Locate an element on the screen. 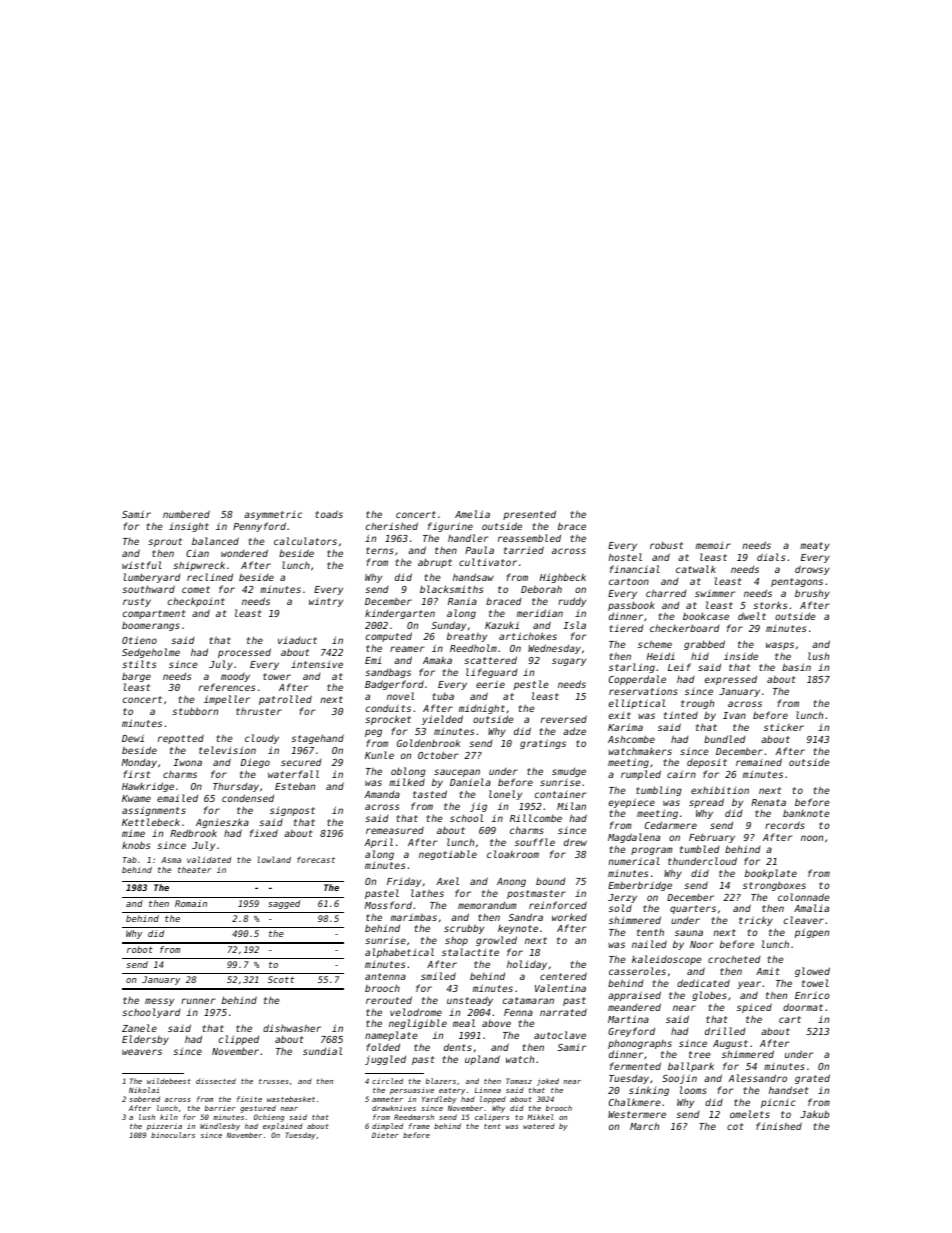  Ivan is located at coordinates (734, 715).
